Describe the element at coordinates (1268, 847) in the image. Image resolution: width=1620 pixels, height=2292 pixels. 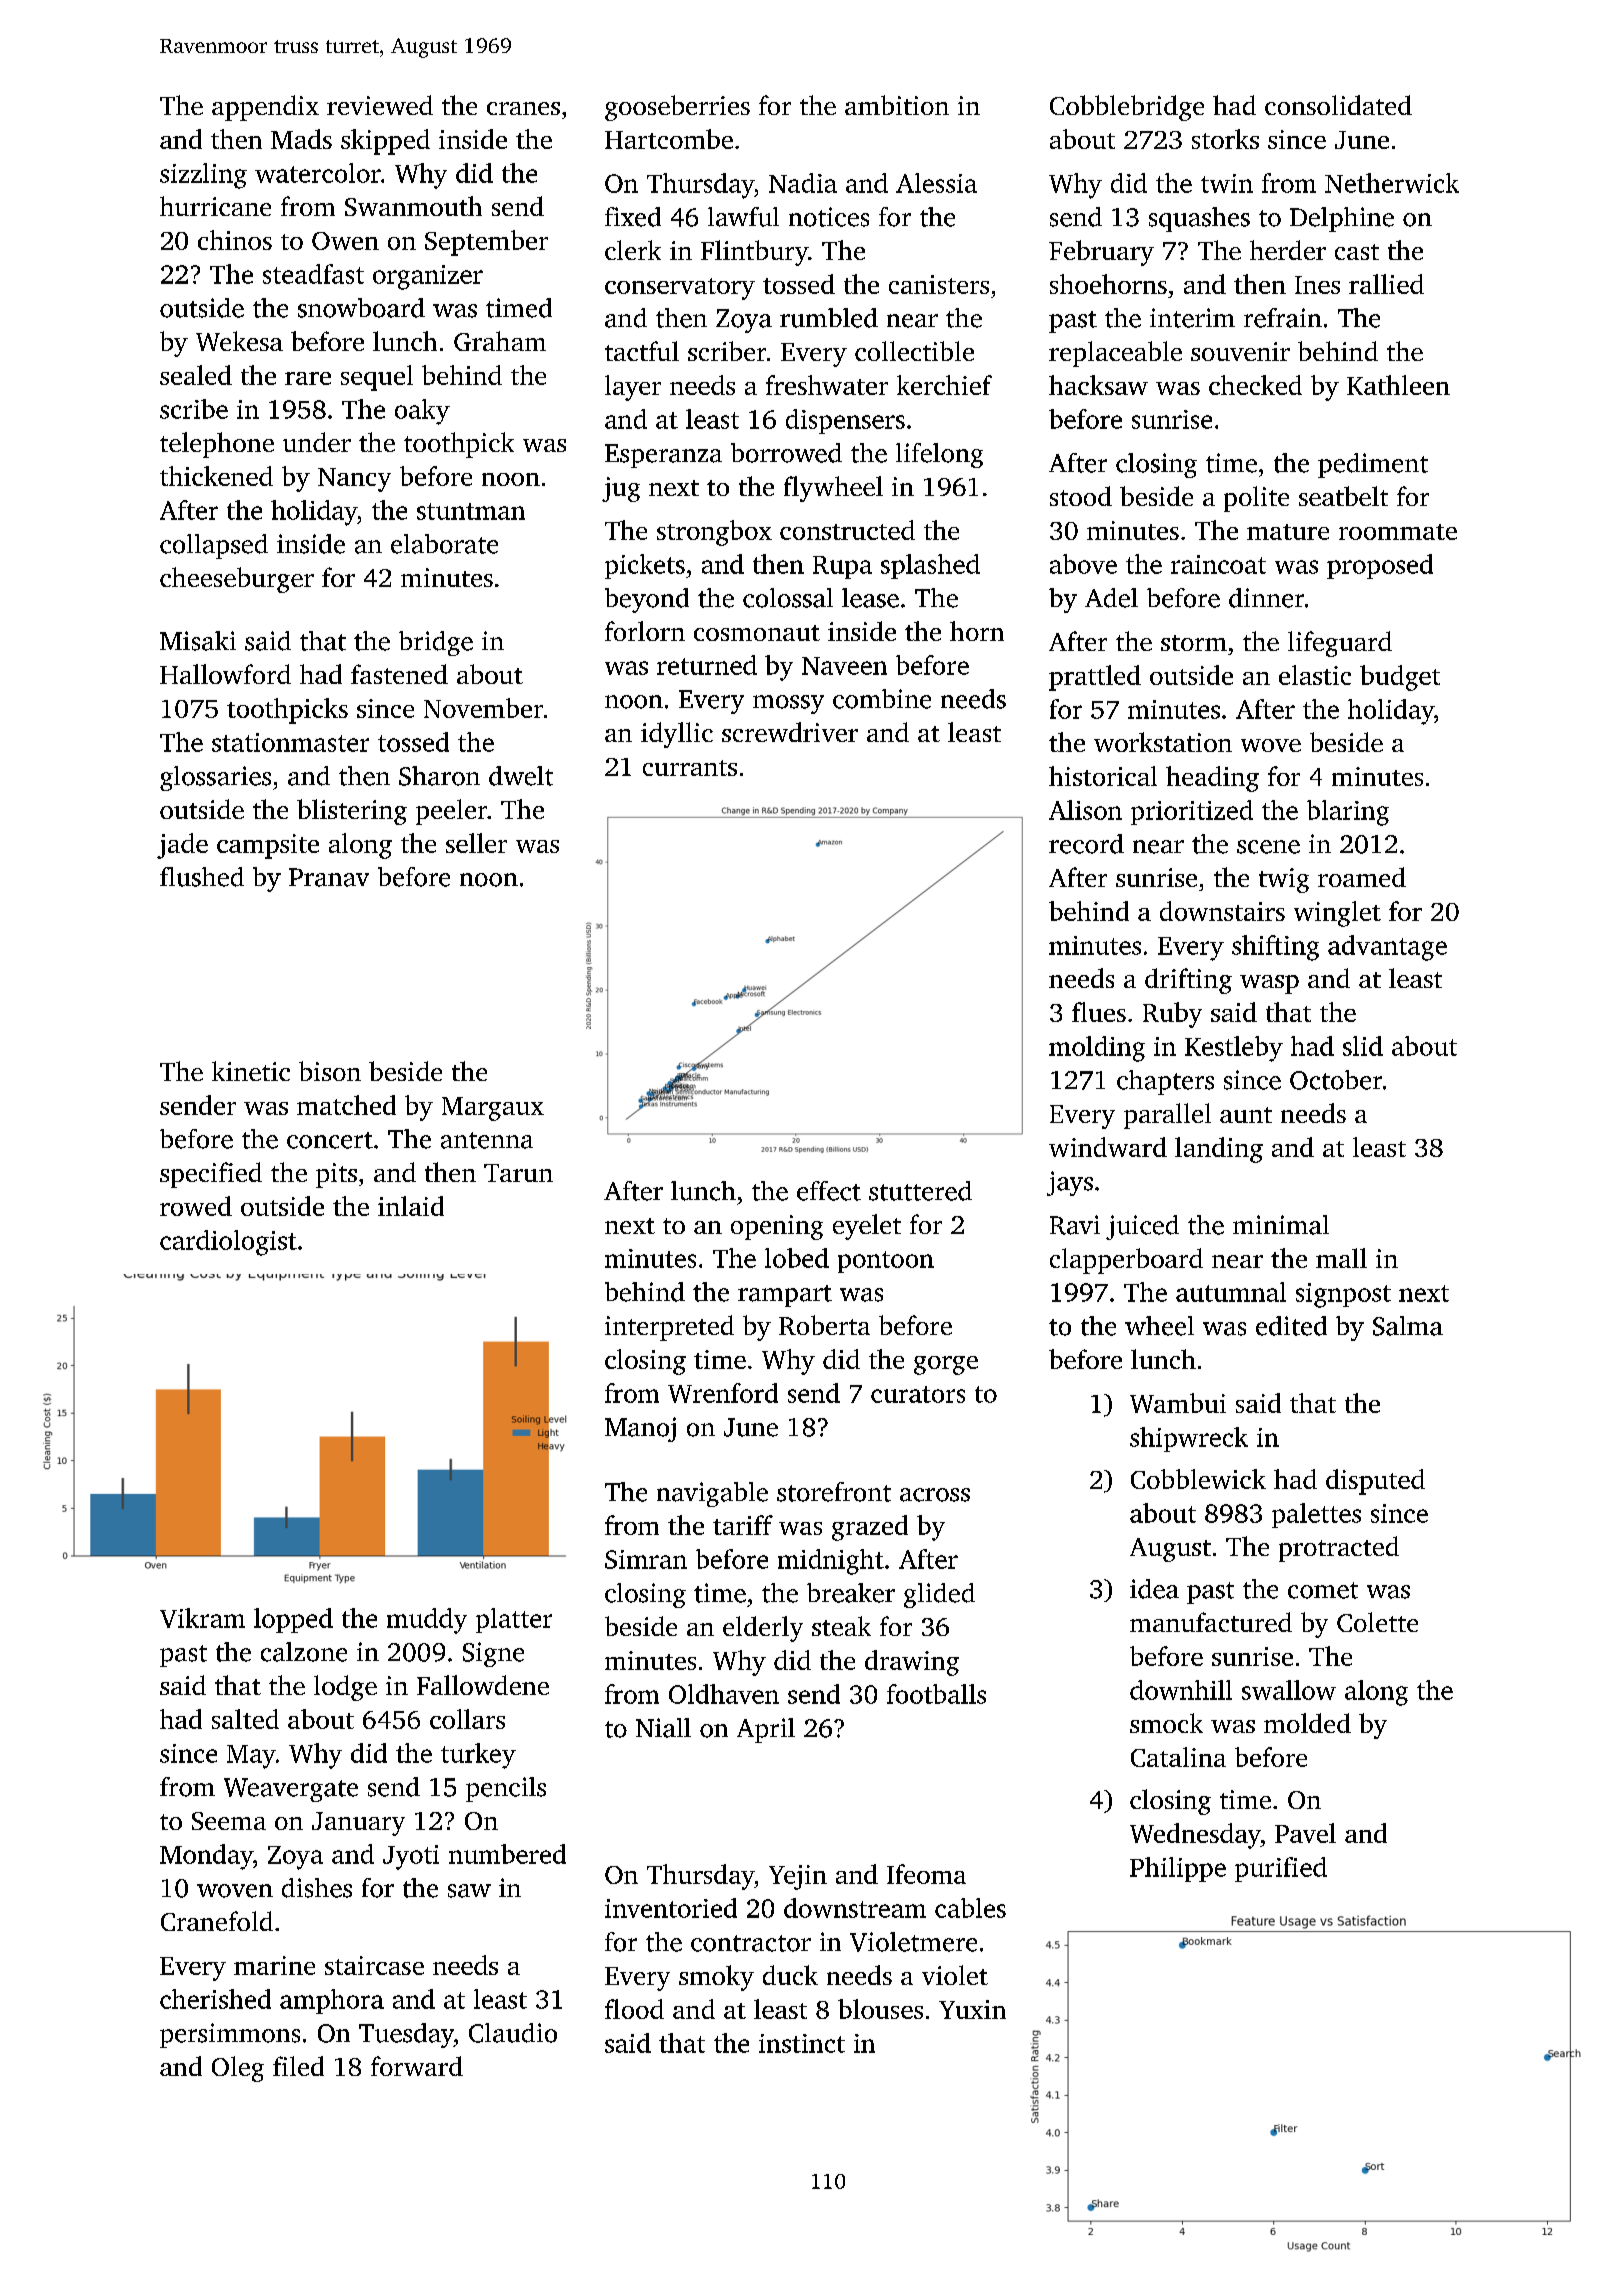
I see `scene` at that location.
